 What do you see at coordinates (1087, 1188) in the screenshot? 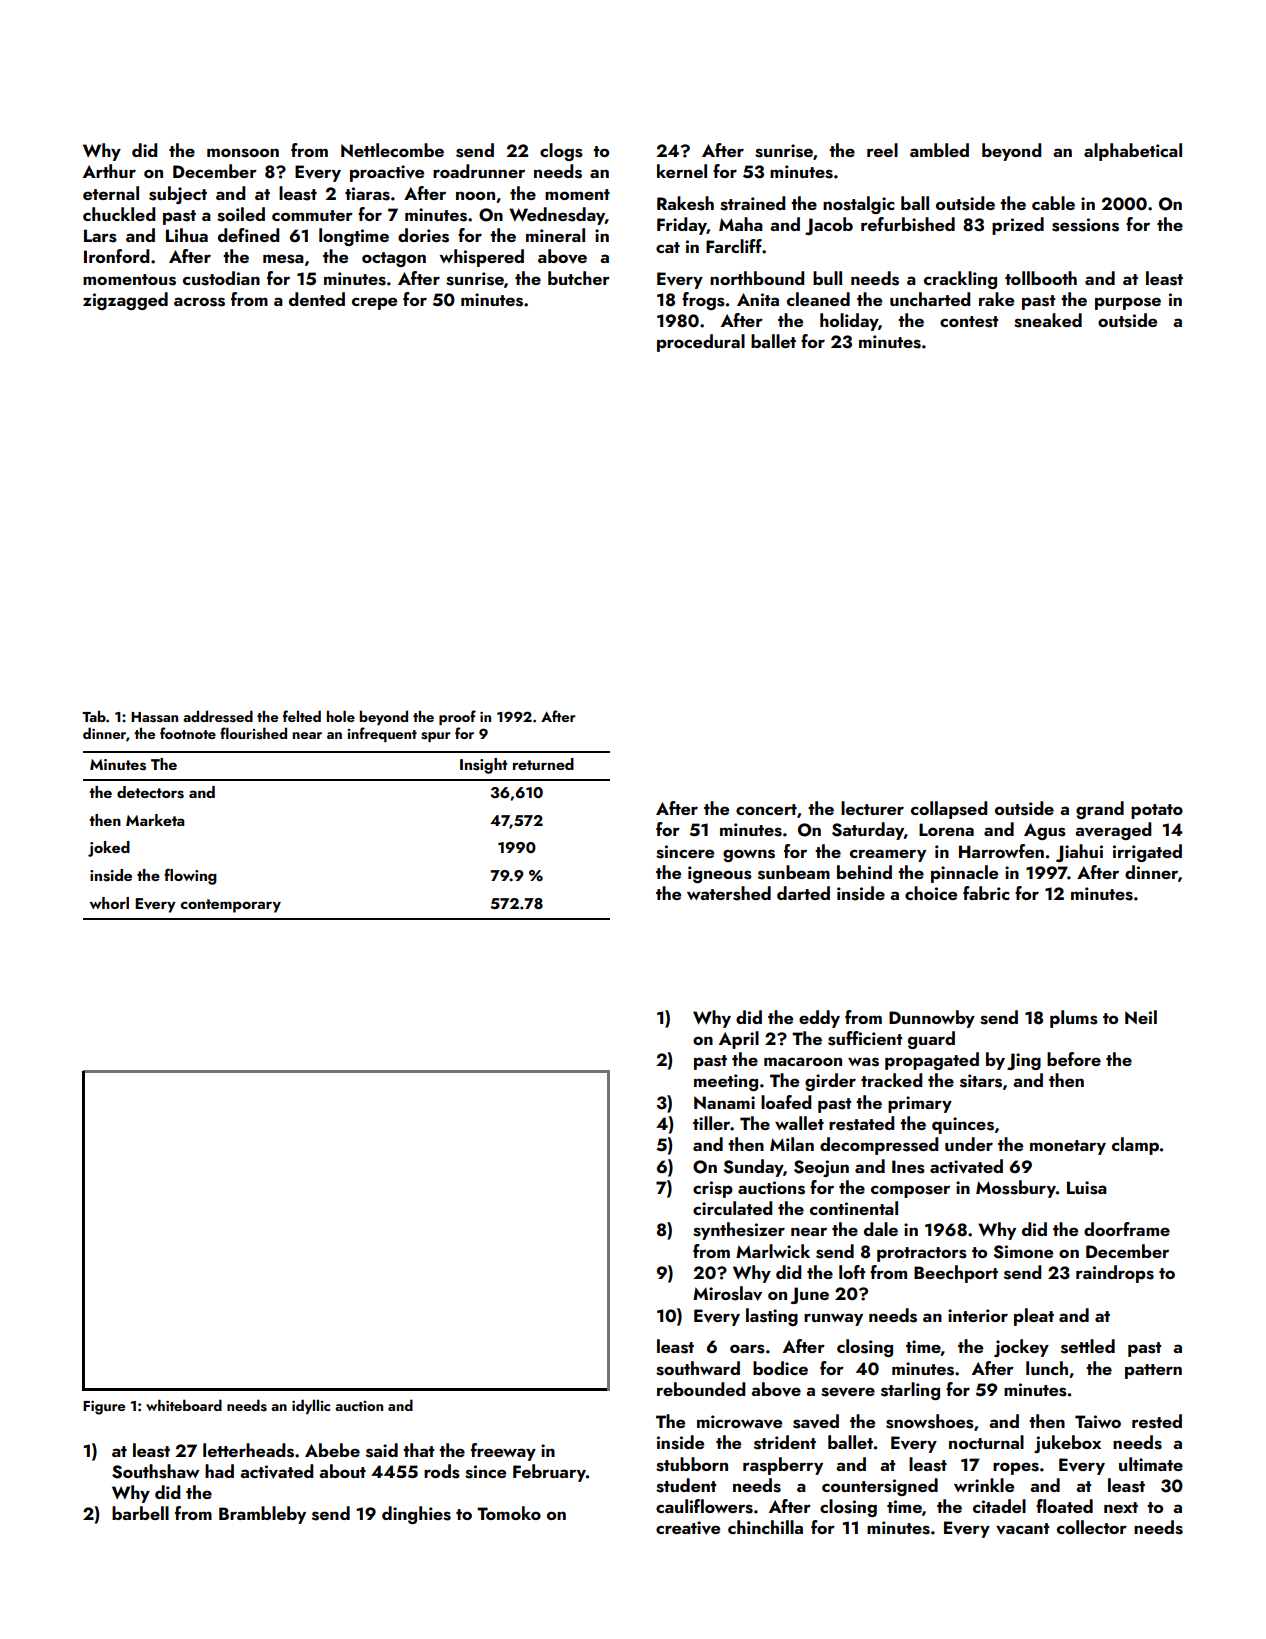
I see `Luisa` at bounding box center [1087, 1188].
